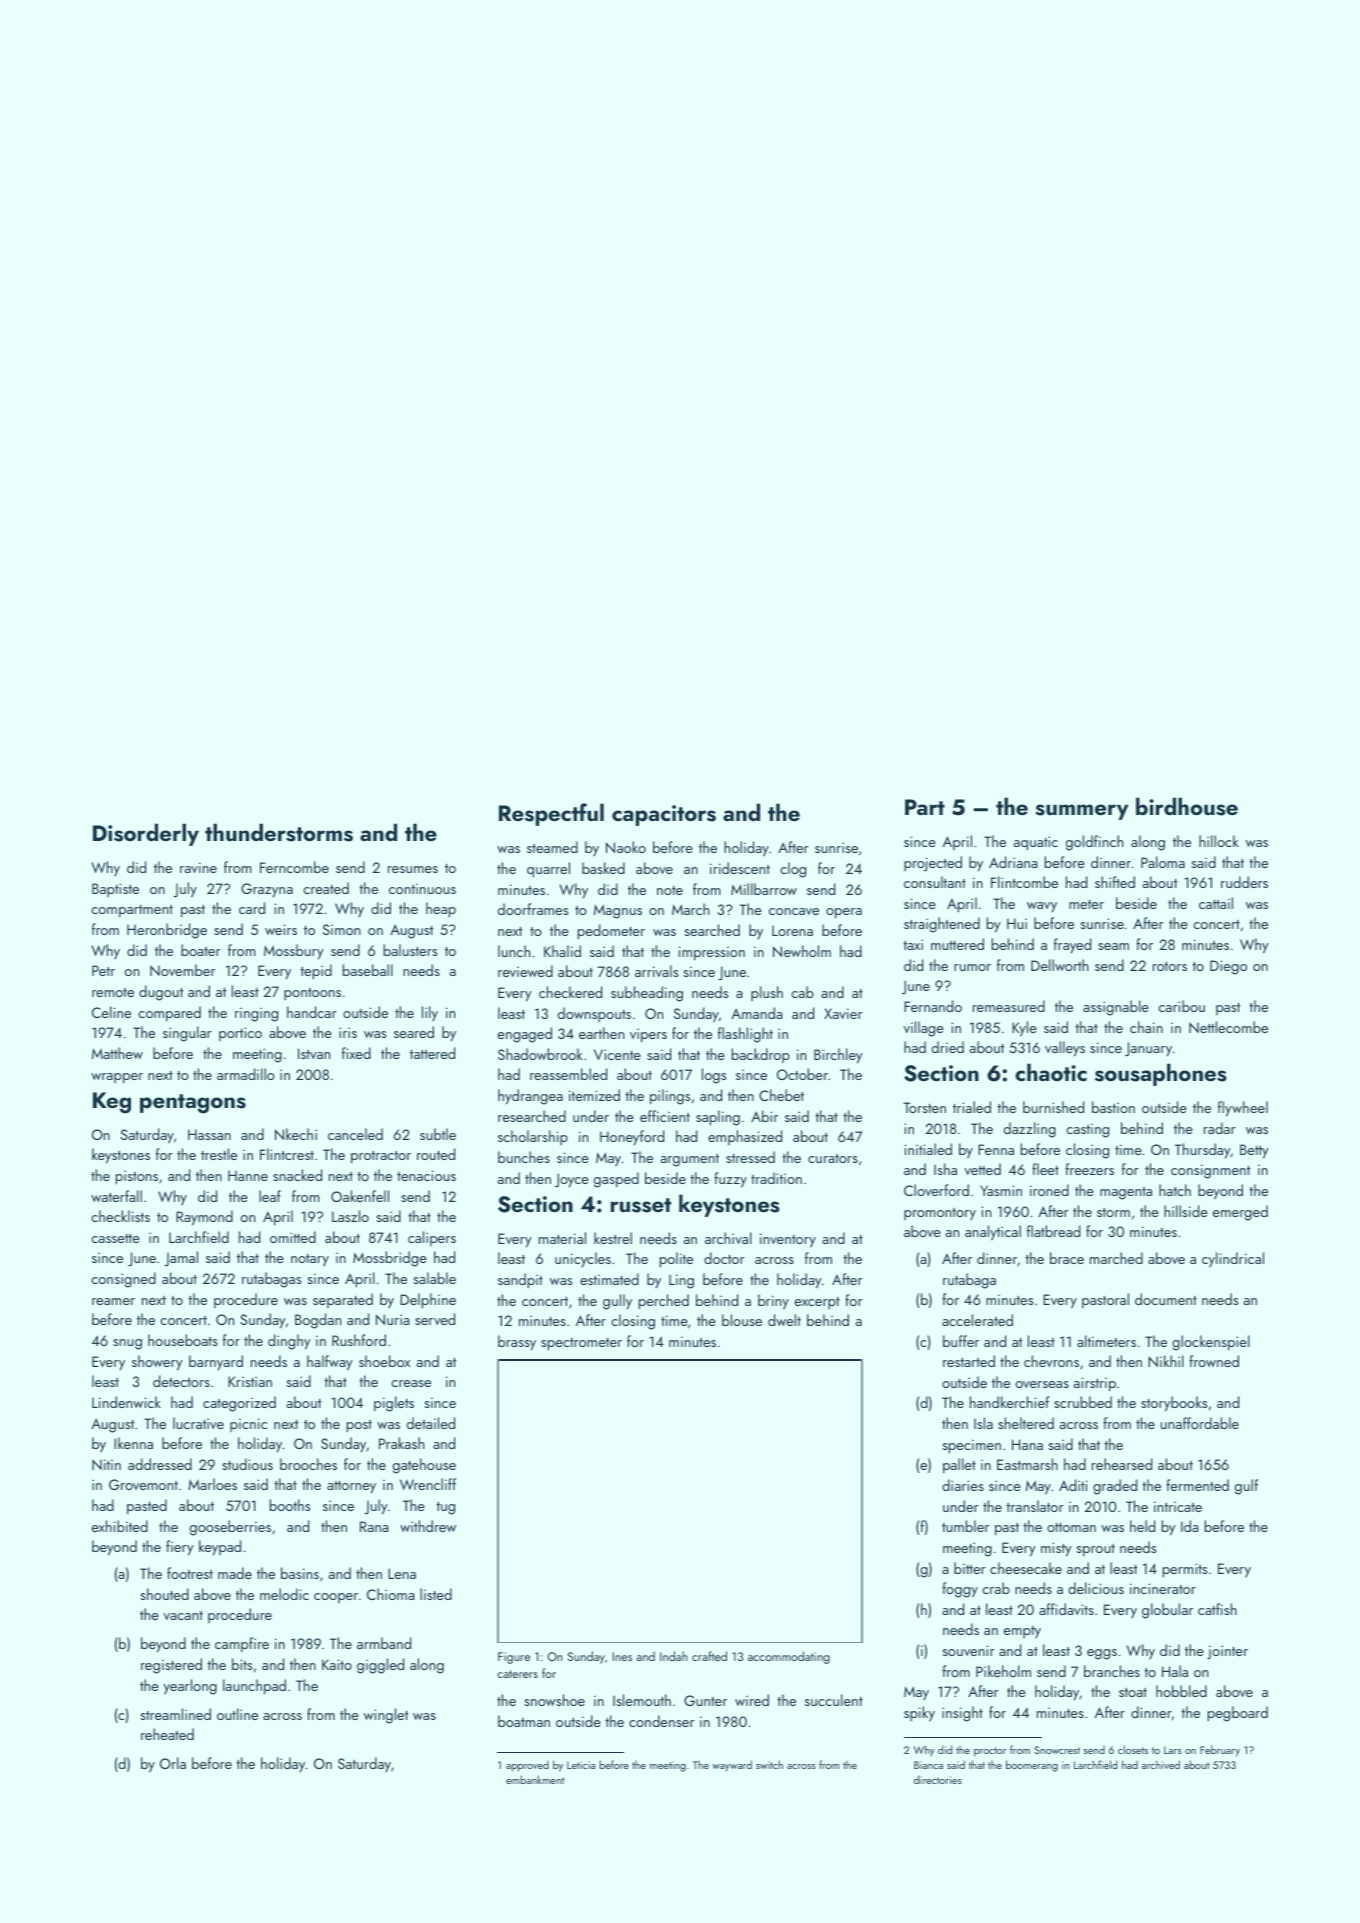 This screenshot has height=1923, width=1360. Describe the element at coordinates (913, 944) in the screenshot. I see `taxi` at that location.
